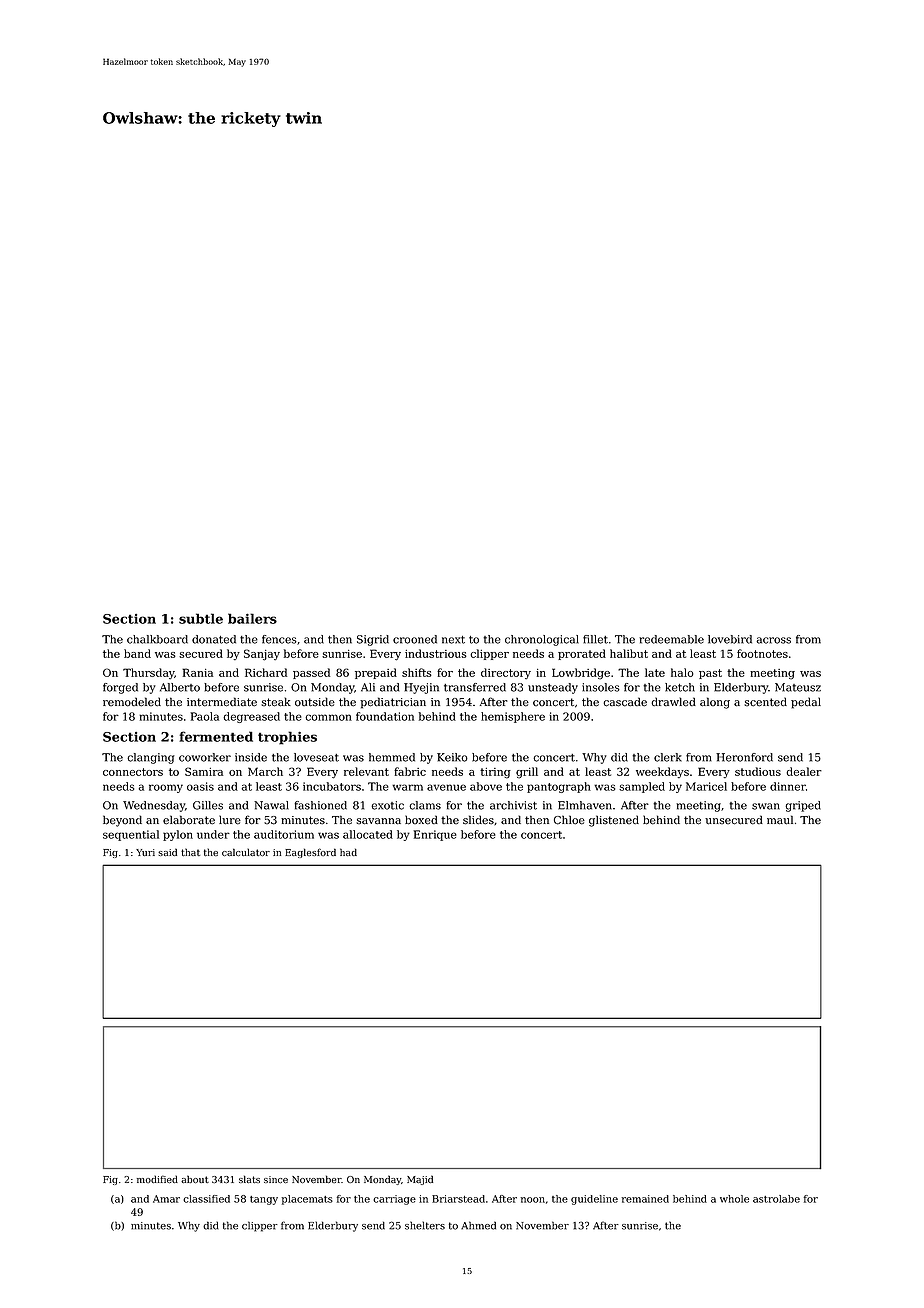 This image has height=1308, width=924. I want to click on since, so click(276, 1180).
